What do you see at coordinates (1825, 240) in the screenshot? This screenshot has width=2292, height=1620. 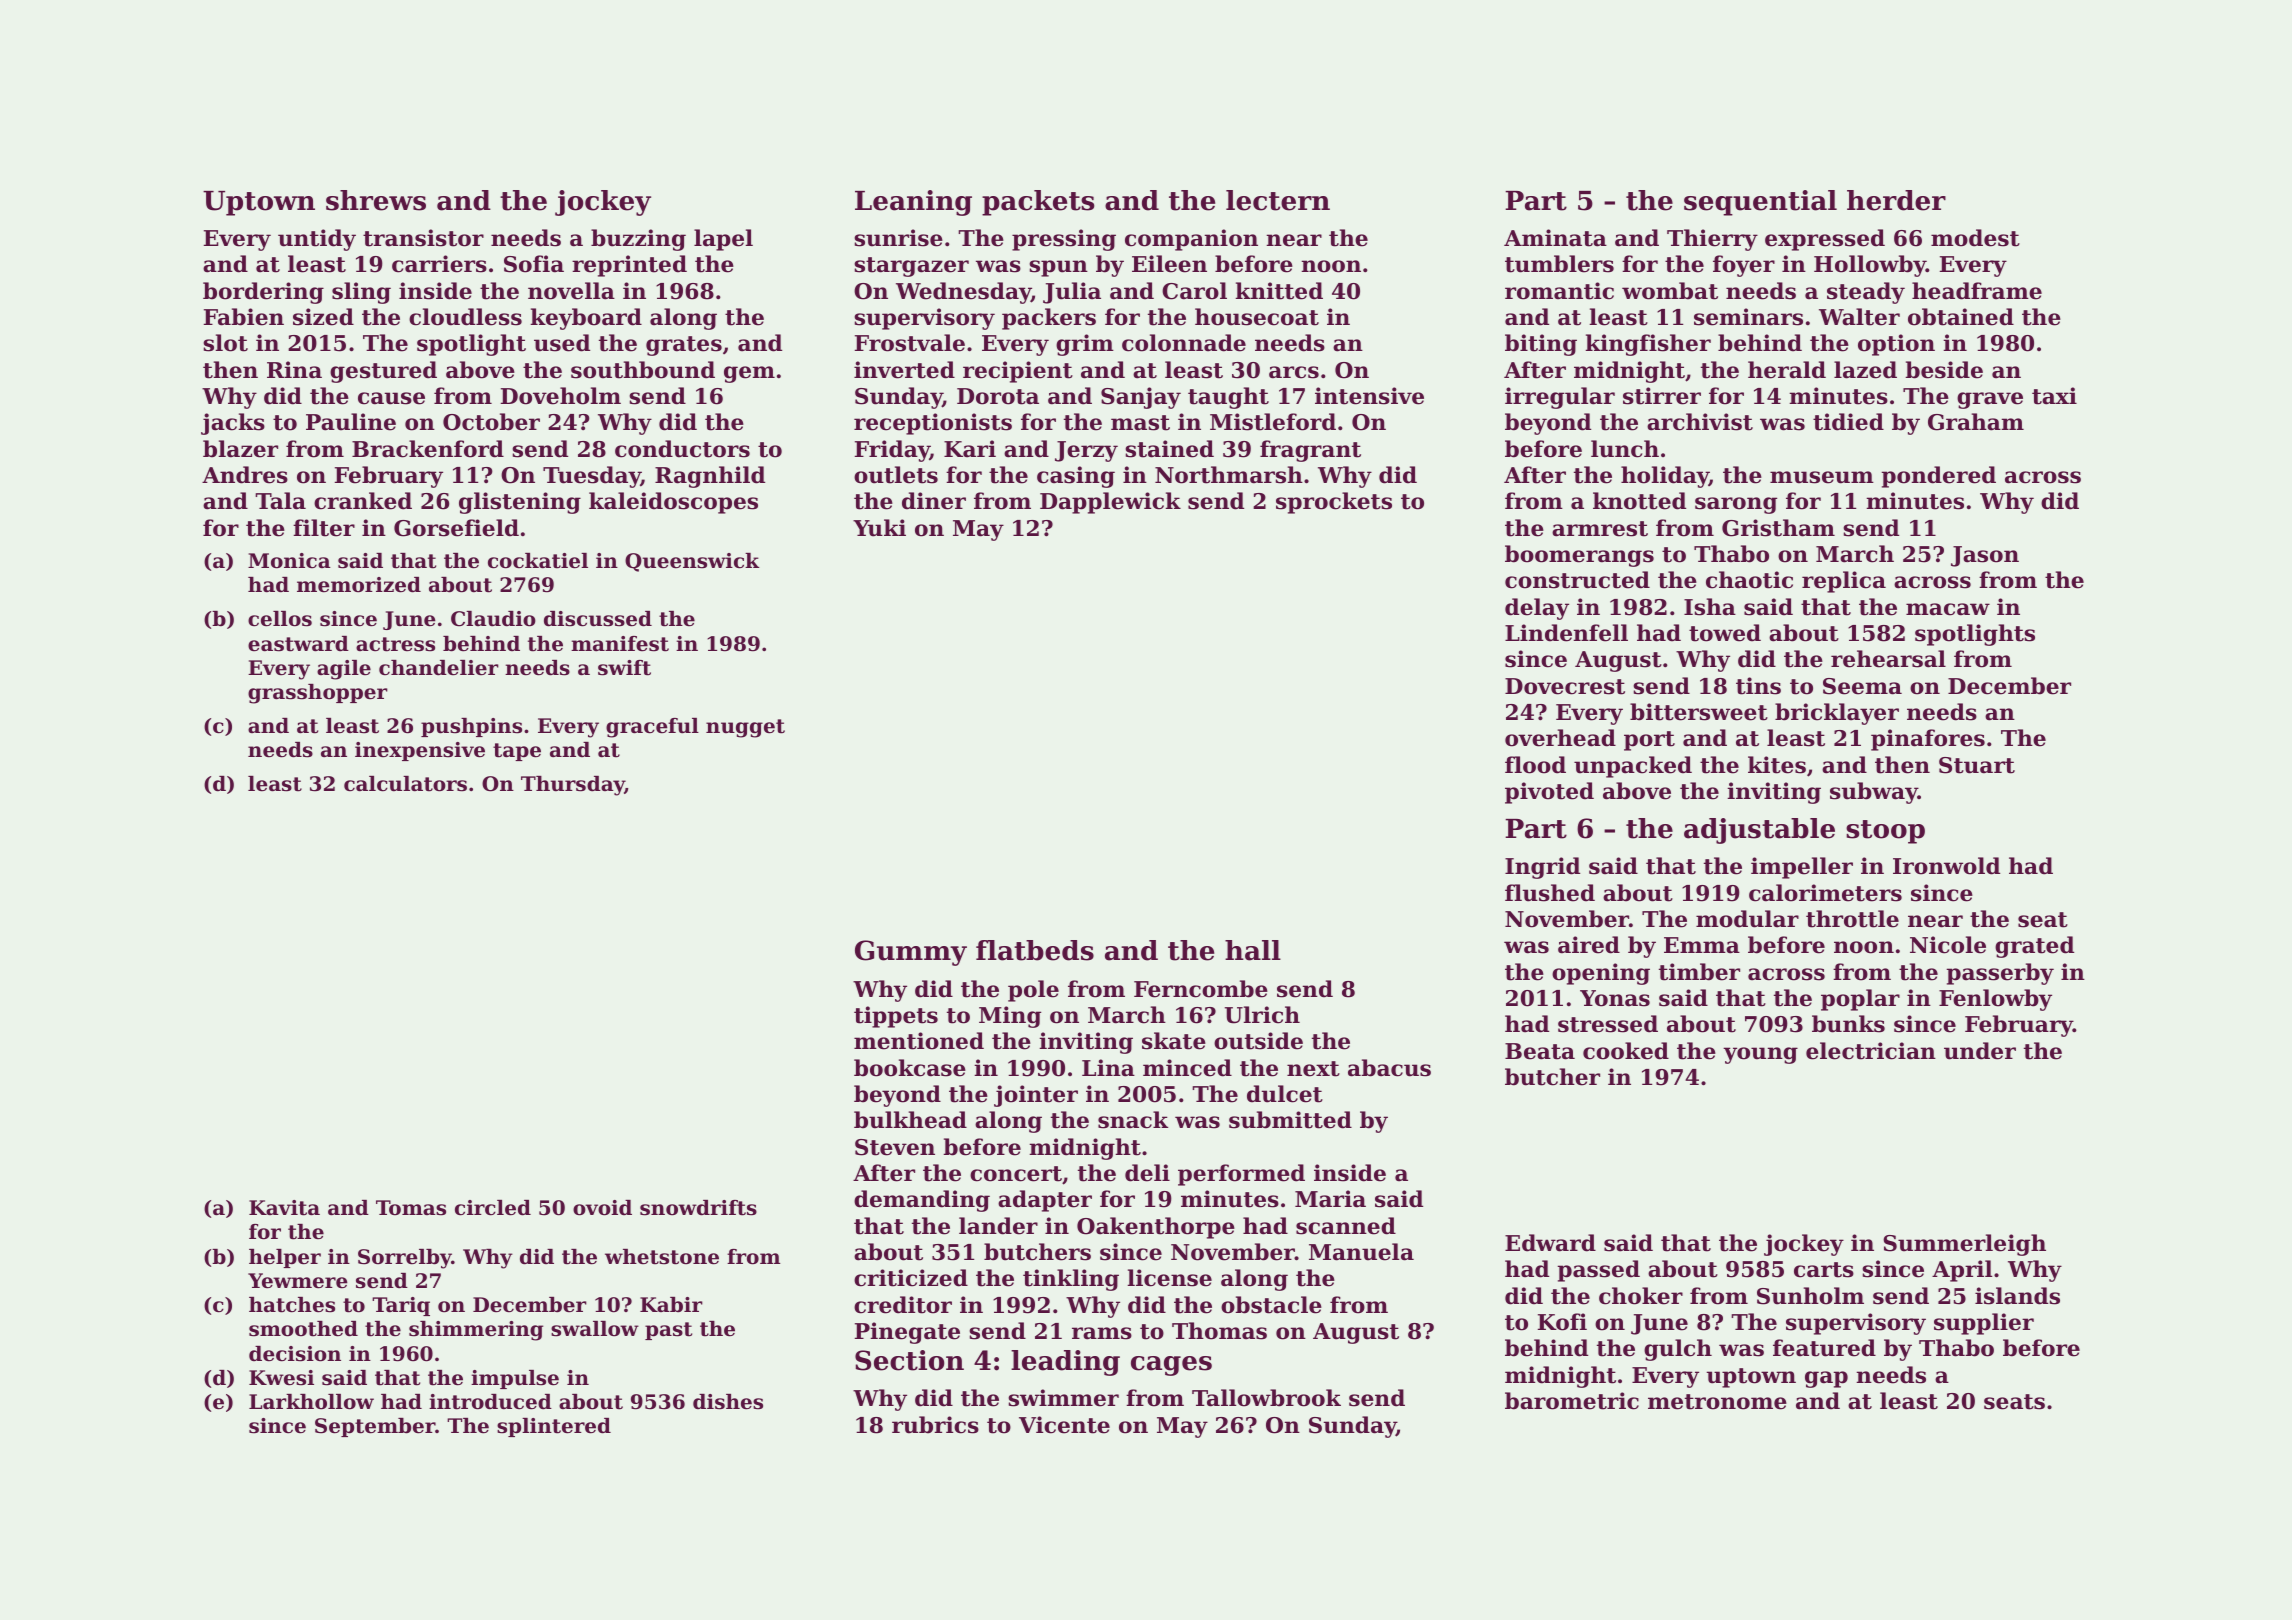 I see `expressed` at bounding box center [1825, 240].
